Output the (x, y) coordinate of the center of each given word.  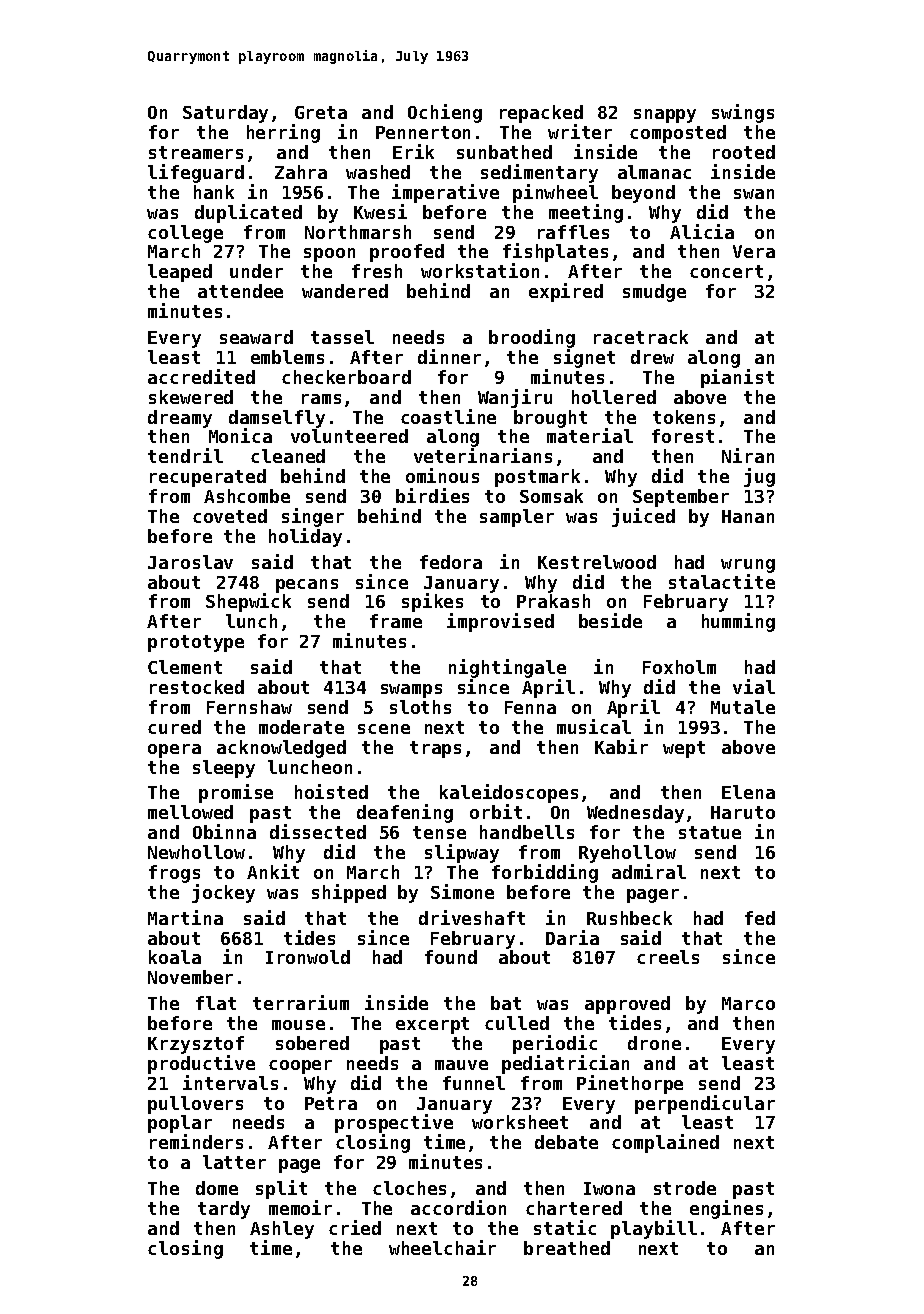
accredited (201, 376)
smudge (654, 293)
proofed (407, 253)
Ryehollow (627, 854)
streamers (196, 152)
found (451, 957)
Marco (748, 1003)
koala (175, 957)
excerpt (432, 1025)
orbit (496, 811)
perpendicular (705, 1104)
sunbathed (504, 152)
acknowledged (281, 749)
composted (678, 134)
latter (234, 1162)
